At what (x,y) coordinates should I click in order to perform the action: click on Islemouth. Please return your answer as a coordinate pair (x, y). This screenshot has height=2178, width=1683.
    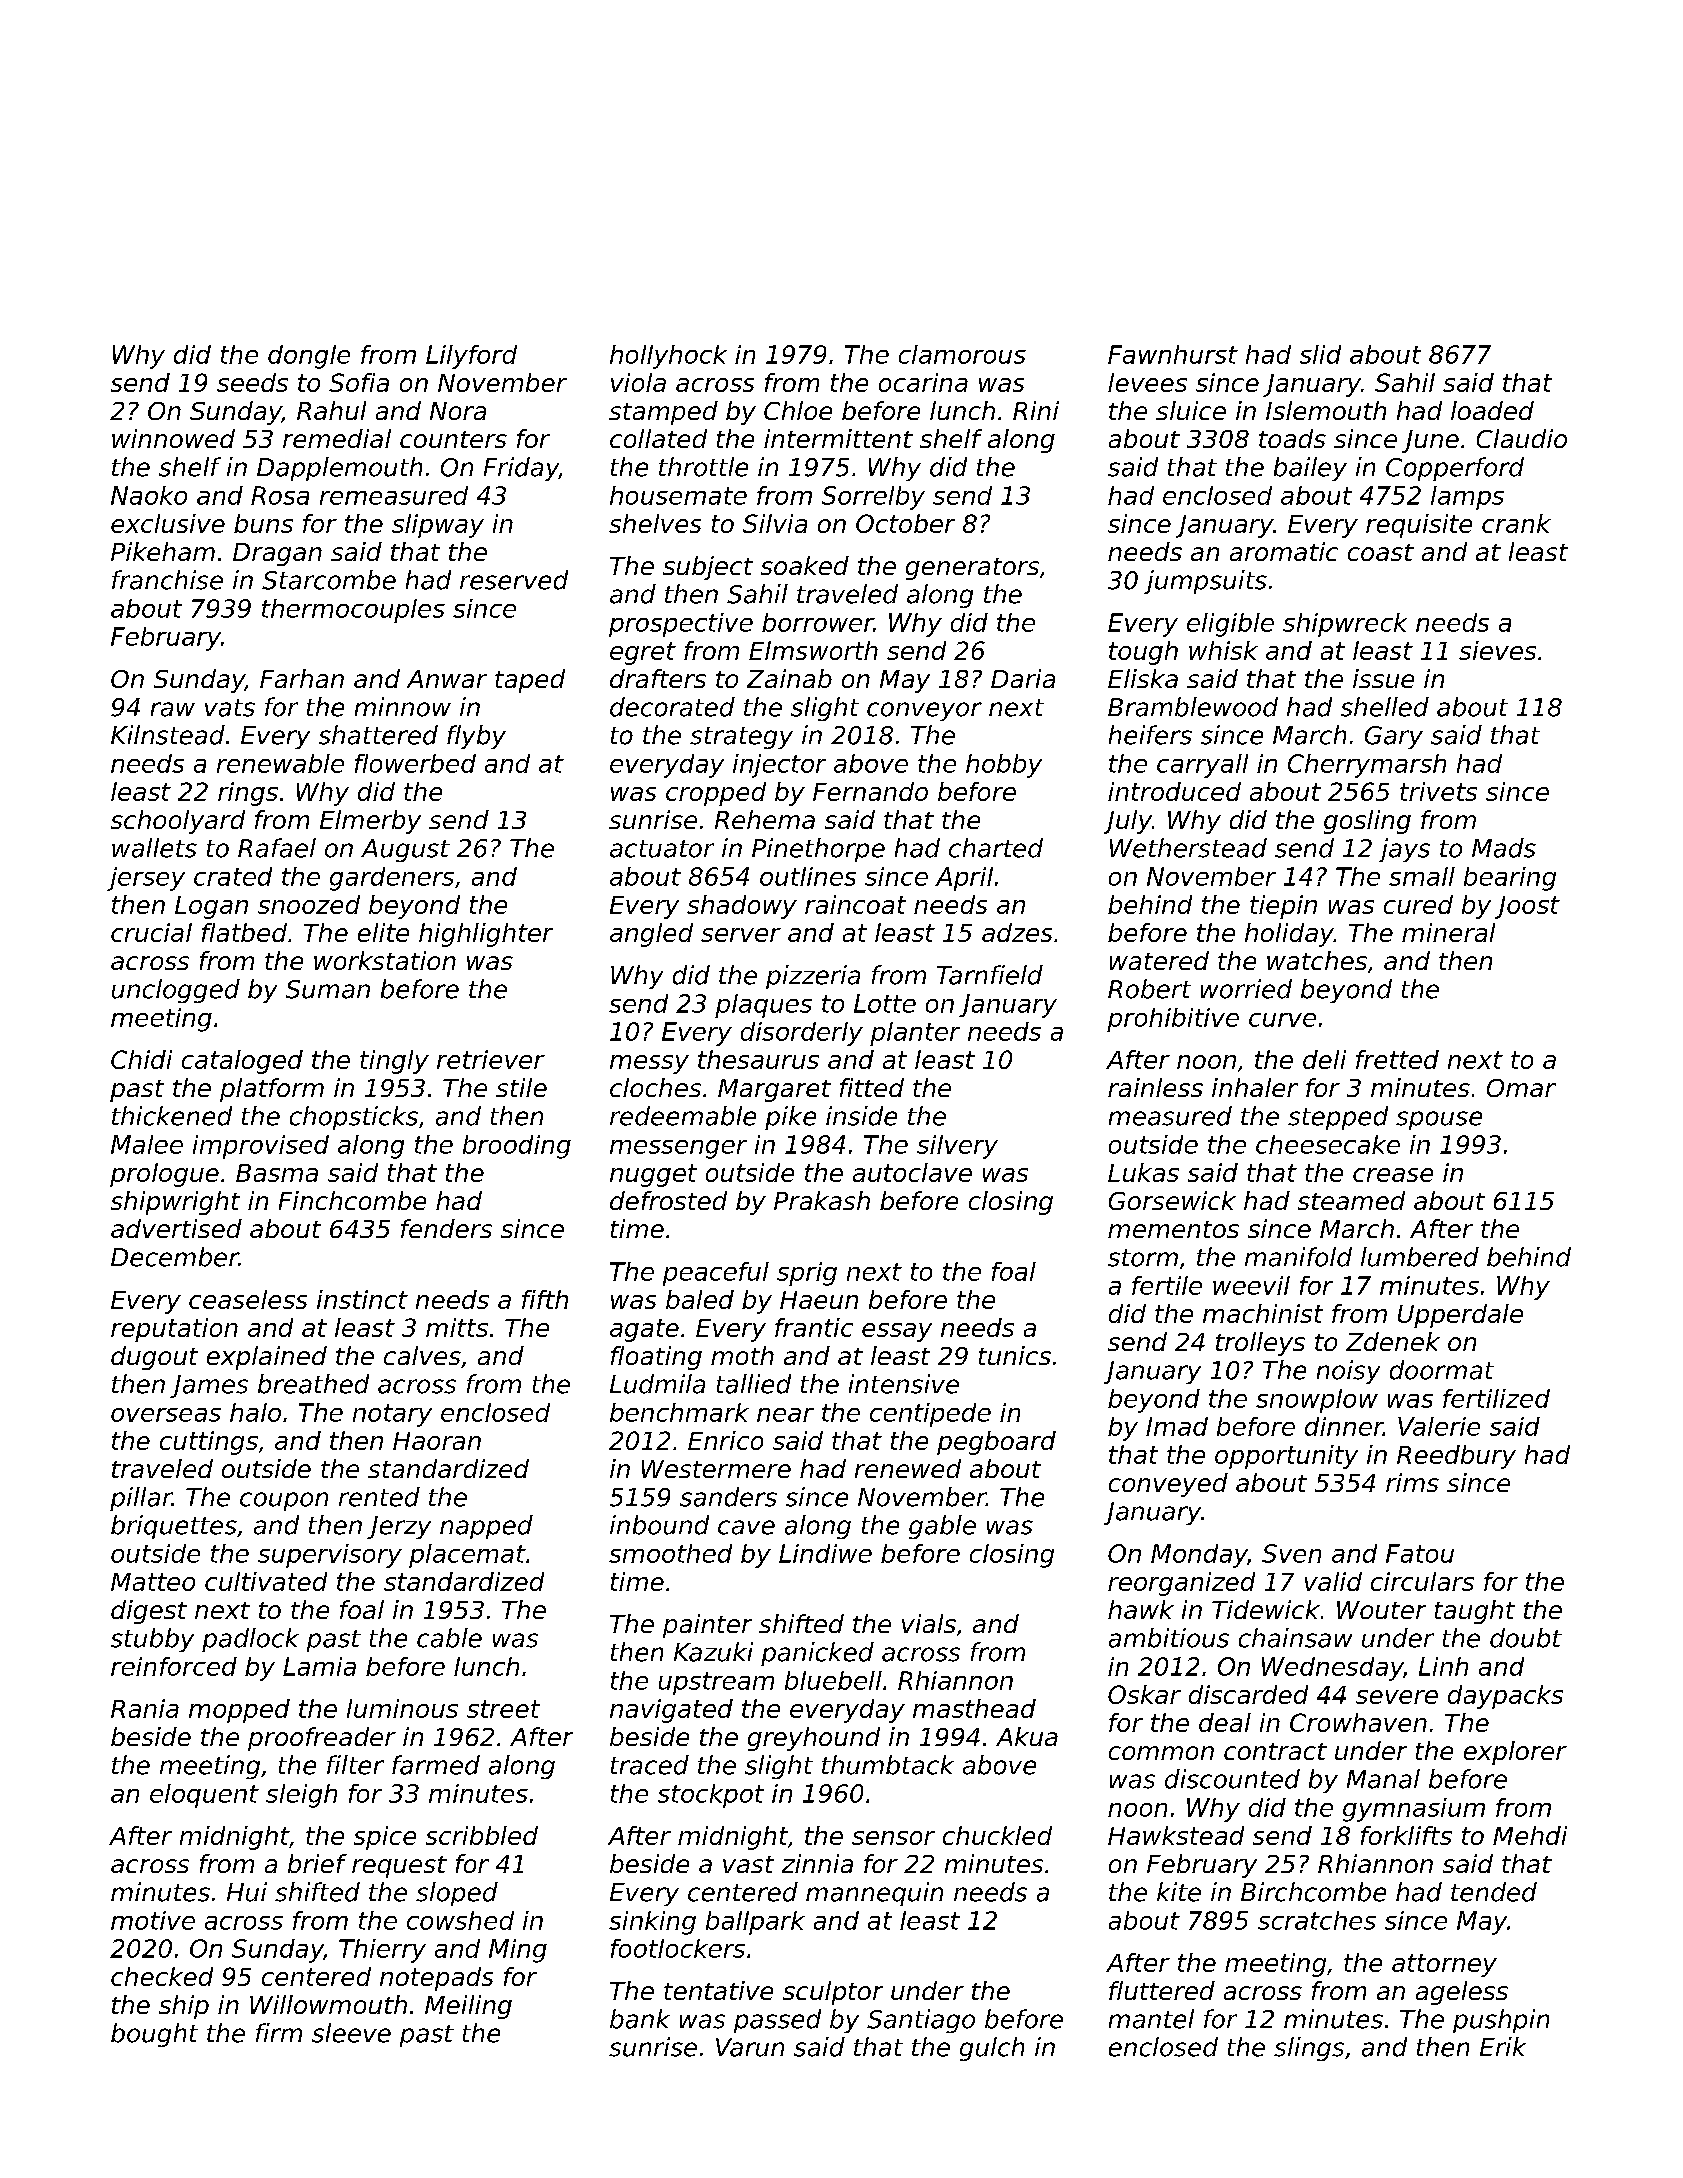
    Looking at the image, I should click on (1326, 410).
